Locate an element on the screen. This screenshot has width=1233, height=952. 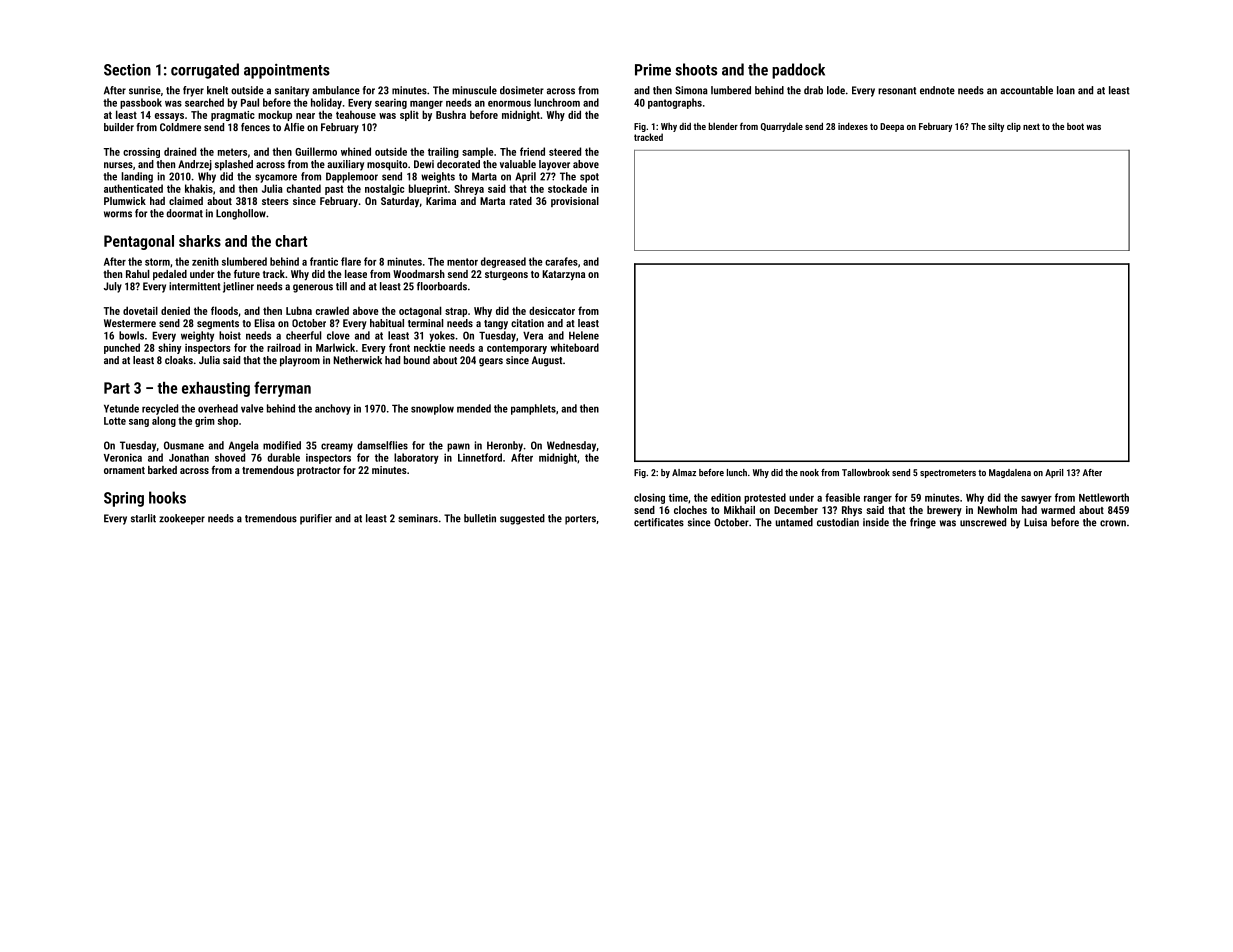
paddock is located at coordinates (798, 71).
